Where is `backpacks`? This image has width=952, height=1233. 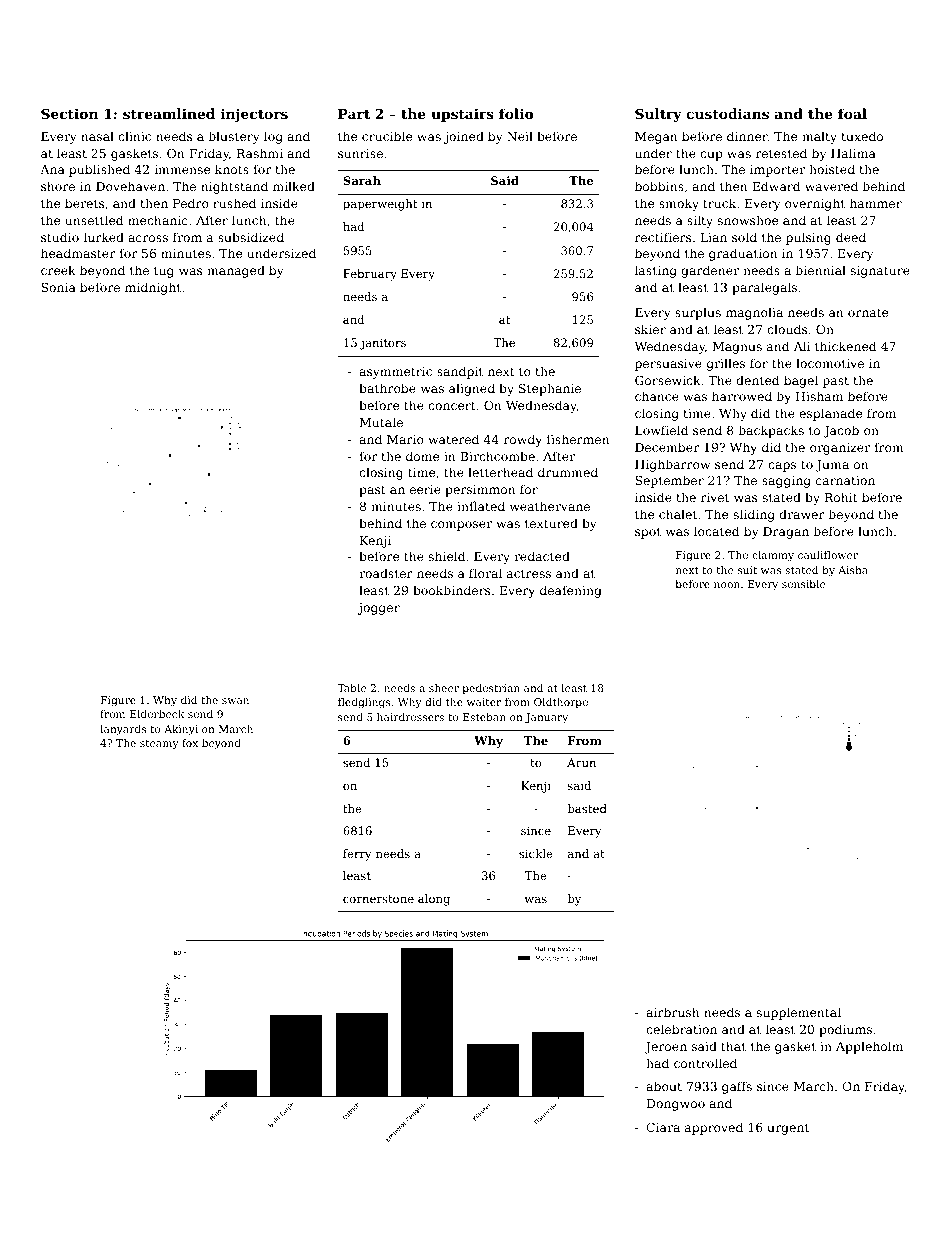 backpacks is located at coordinates (771, 431).
